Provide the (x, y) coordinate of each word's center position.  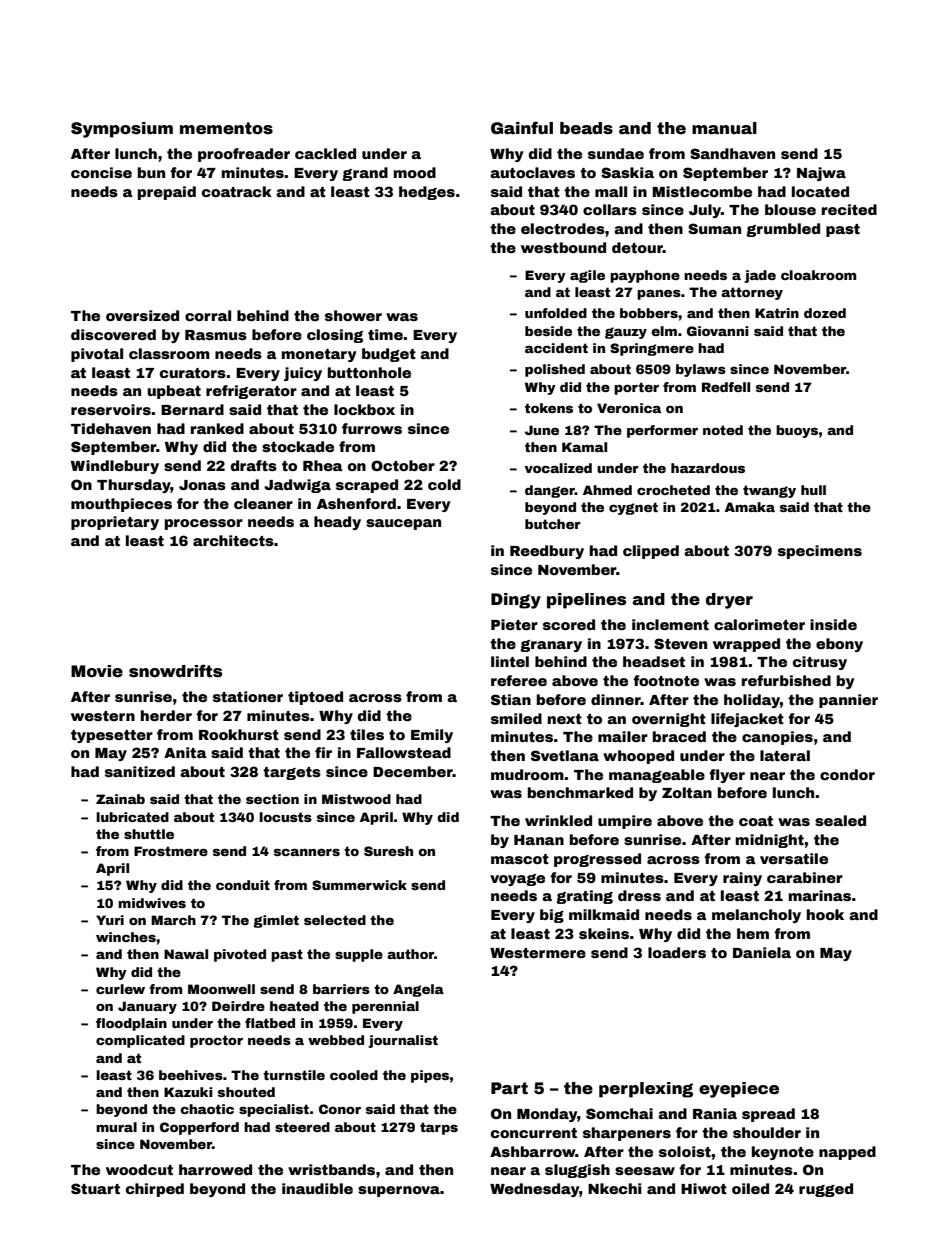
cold (444, 484)
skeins (604, 933)
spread (768, 1115)
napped (847, 1153)
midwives (152, 903)
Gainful (522, 128)
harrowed (215, 1169)
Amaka (750, 507)
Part (509, 1088)
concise (101, 172)
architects (233, 540)
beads (586, 128)
